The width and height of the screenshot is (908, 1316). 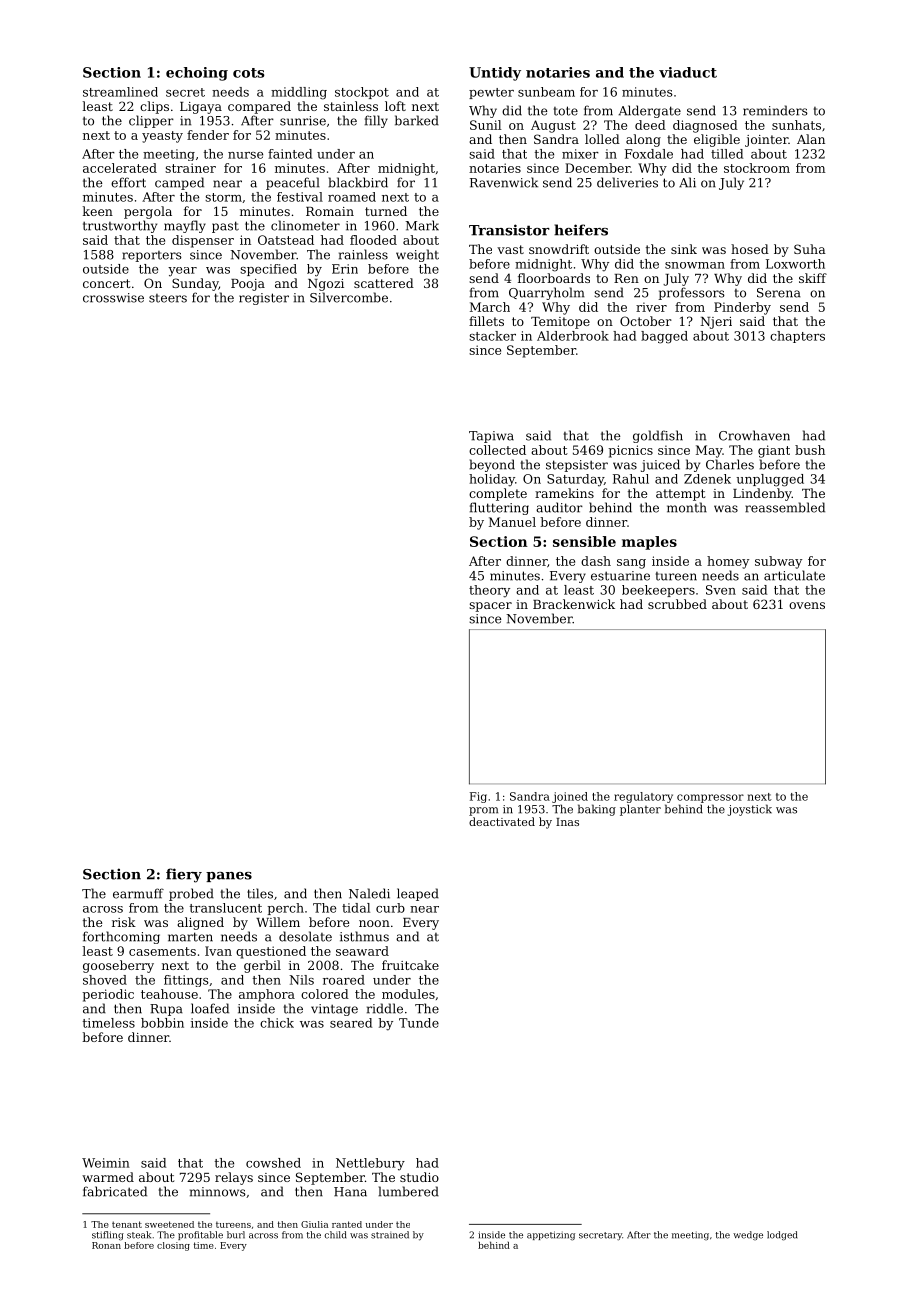 I want to click on theory, so click(x=489, y=591).
